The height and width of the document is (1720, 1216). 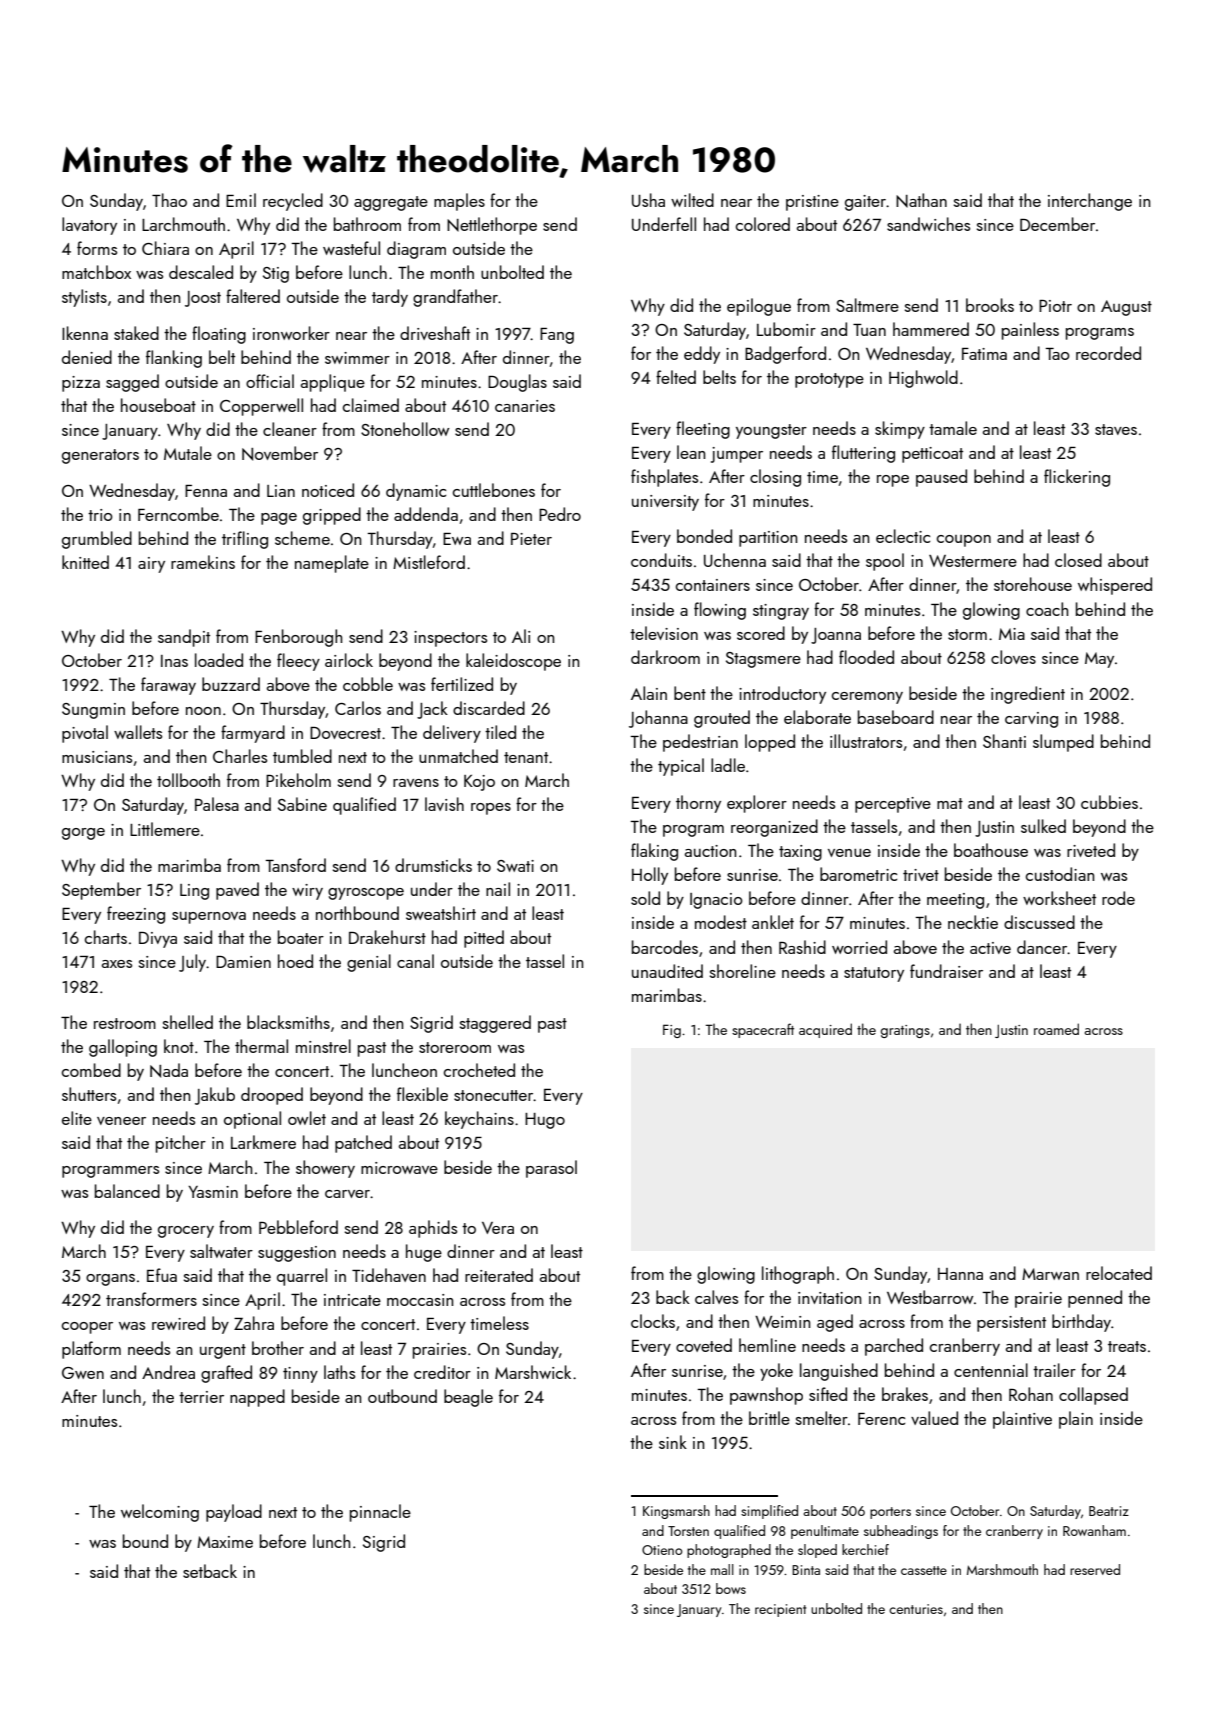 What do you see at coordinates (117, 964) in the document?
I see `axes` at bounding box center [117, 964].
